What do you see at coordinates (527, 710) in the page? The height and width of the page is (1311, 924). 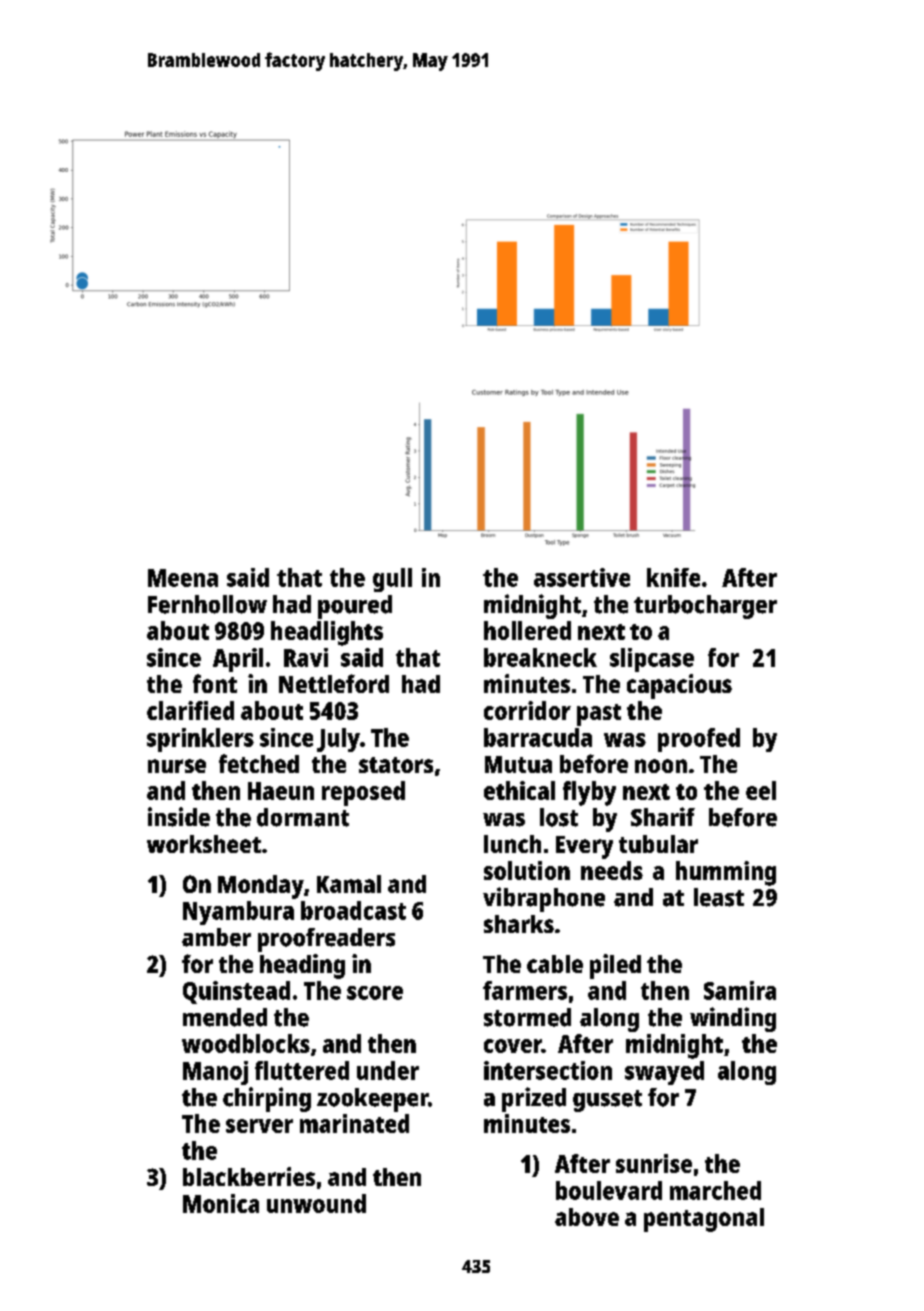 I see `corridor` at bounding box center [527, 710].
